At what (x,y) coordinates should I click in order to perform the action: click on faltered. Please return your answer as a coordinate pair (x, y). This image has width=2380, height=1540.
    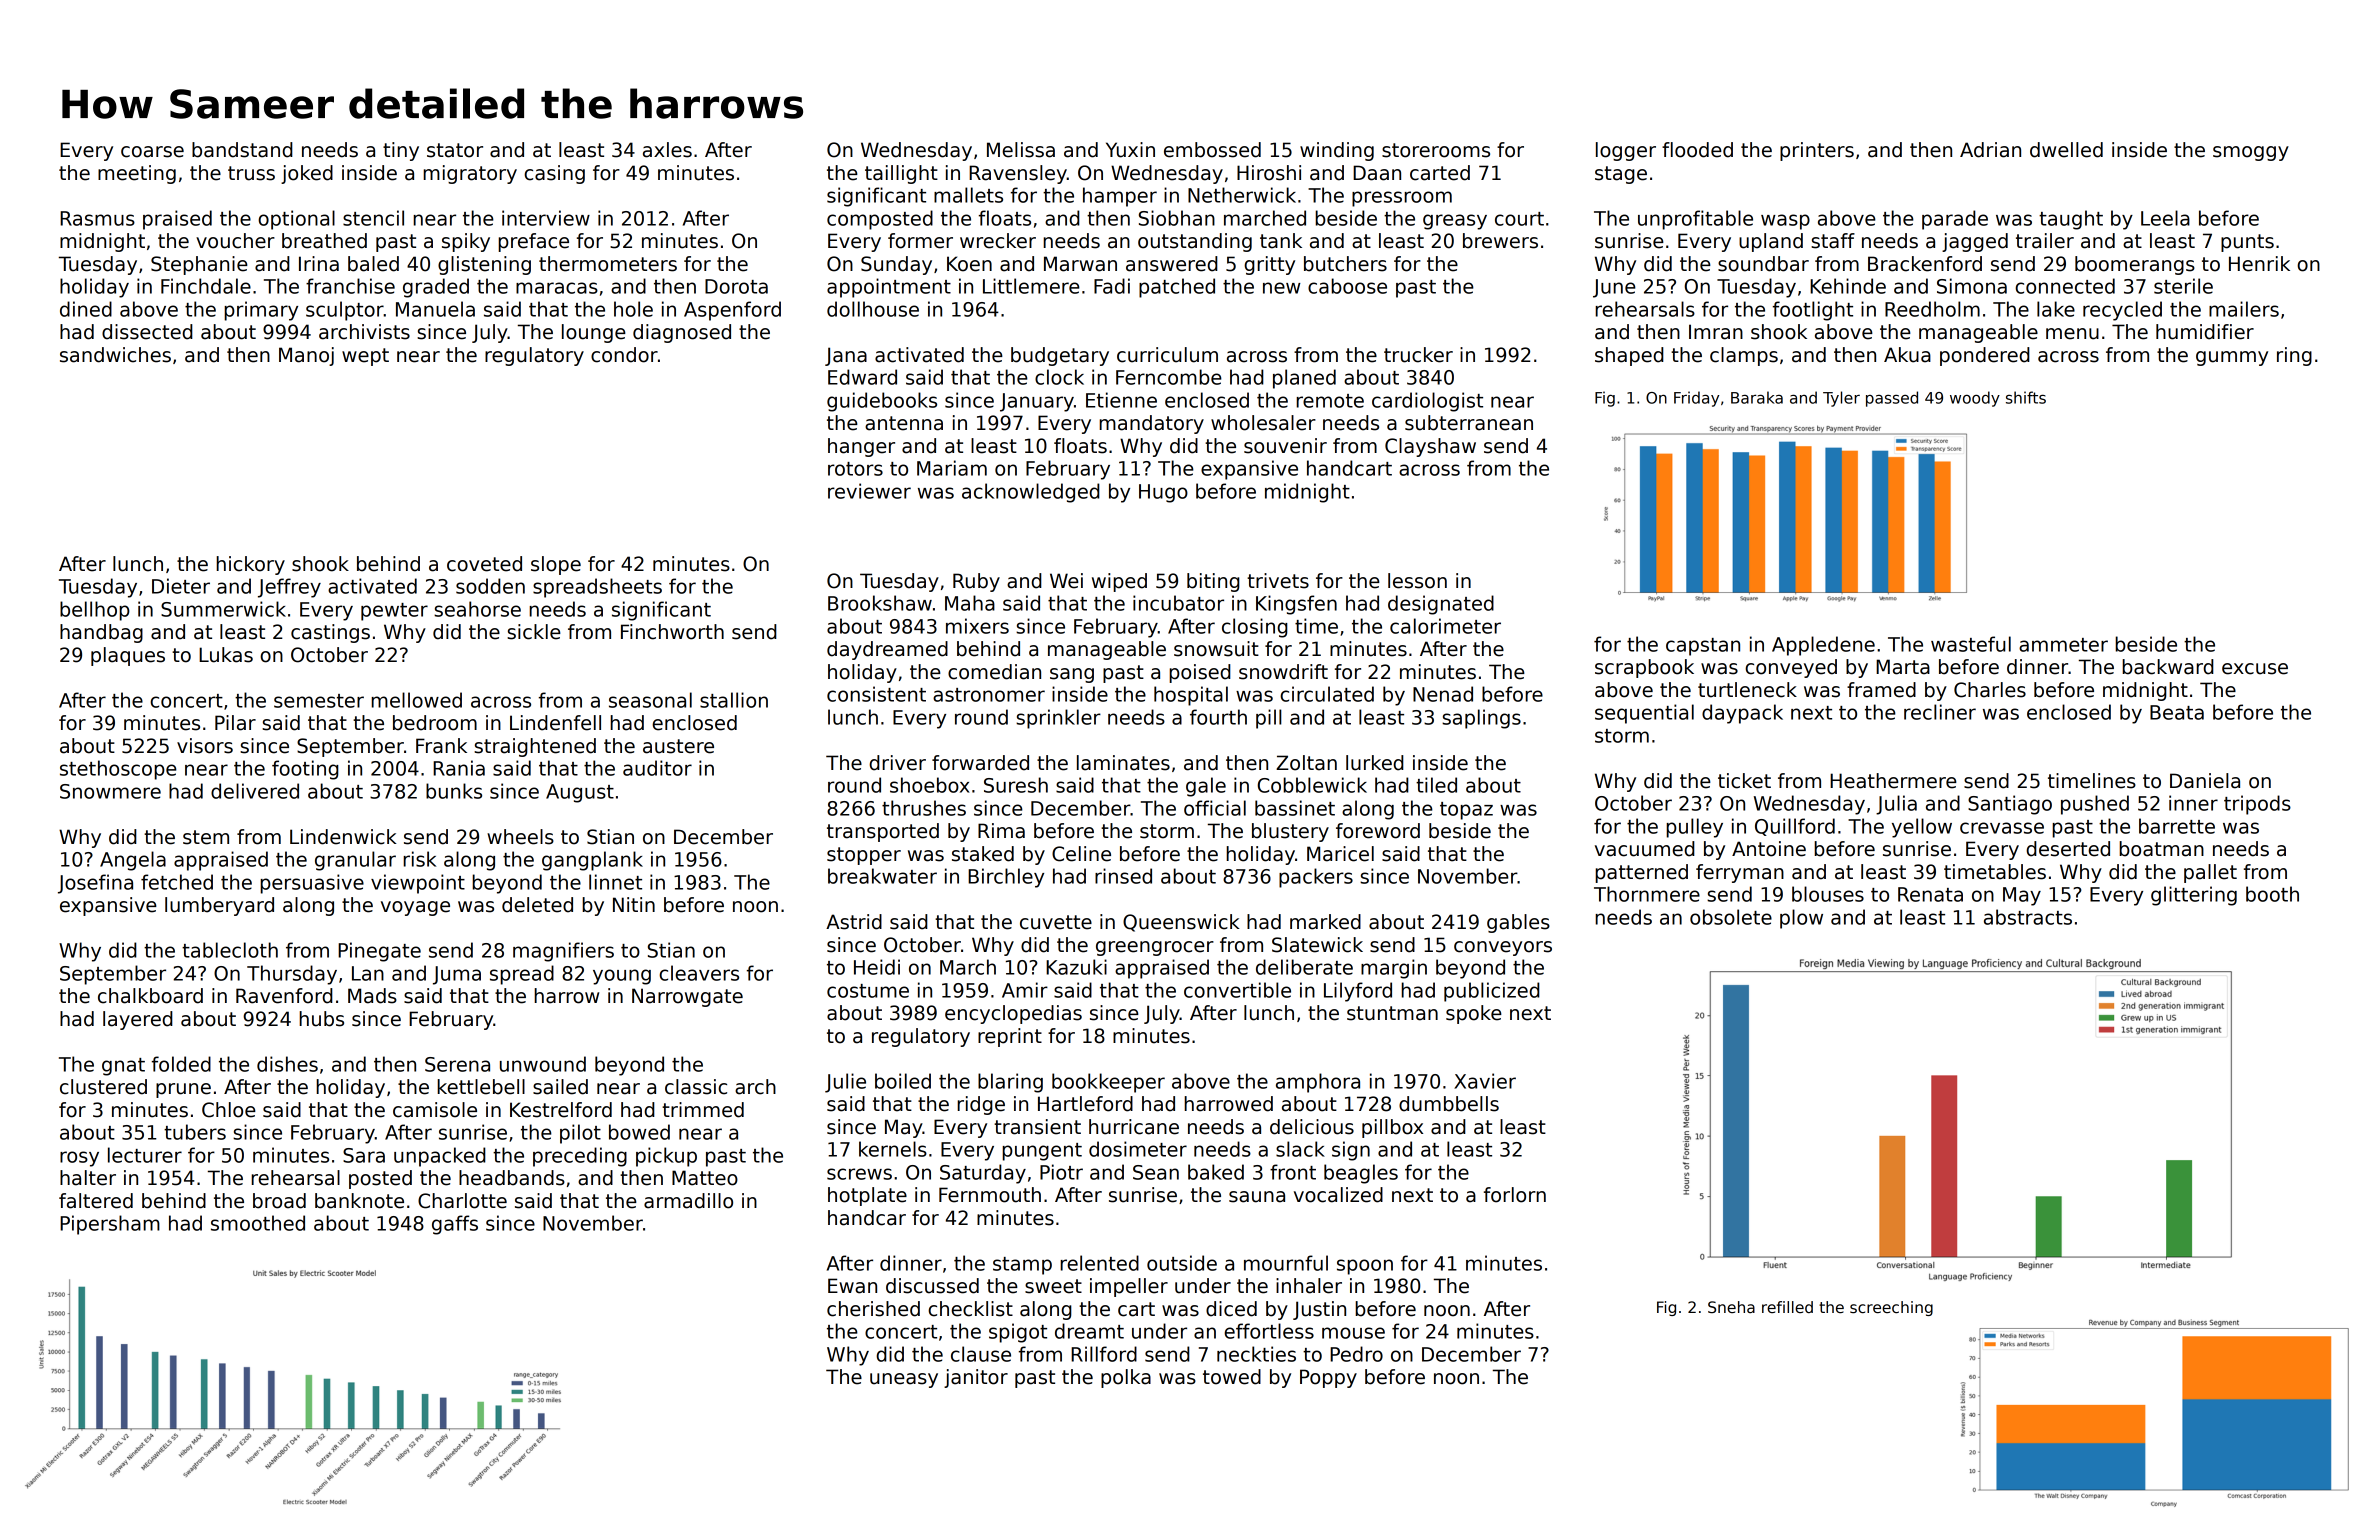
    Looking at the image, I should click on (96, 1201).
